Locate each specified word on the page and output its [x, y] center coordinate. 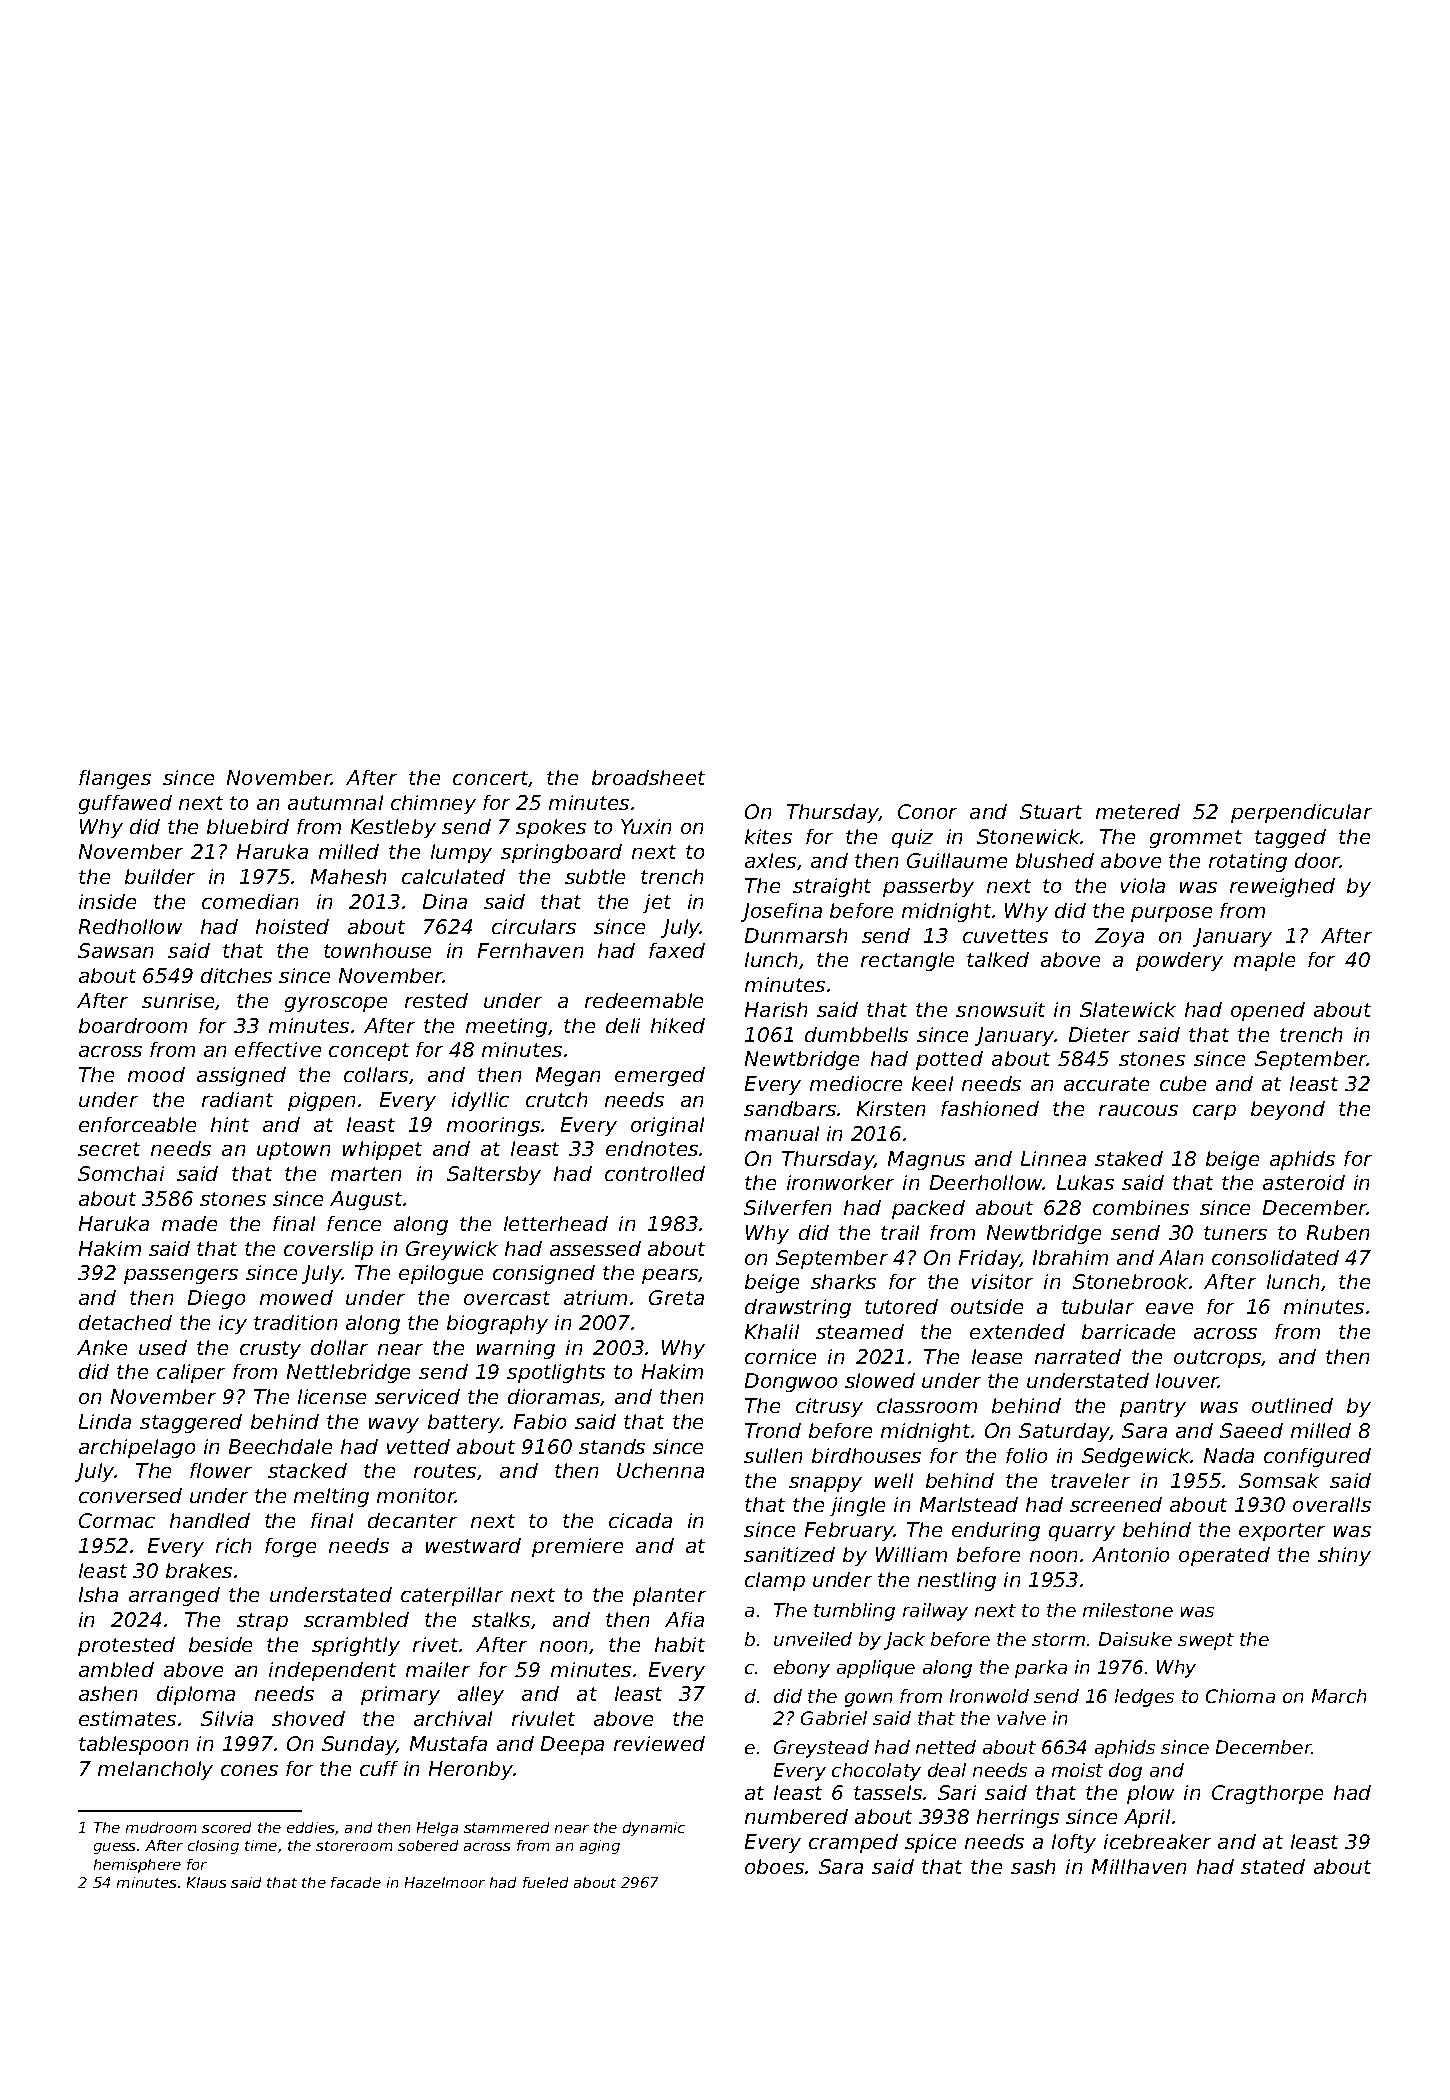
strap [262, 1622]
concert [491, 779]
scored [226, 1827]
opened [1268, 1011]
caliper [191, 1373]
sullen [773, 1455]
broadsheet [648, 777]
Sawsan [115, 950]
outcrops [1218, 1359]
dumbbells [856, 1034]
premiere [577, 1547]
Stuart [1051, 811]
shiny [1344, 1556]
